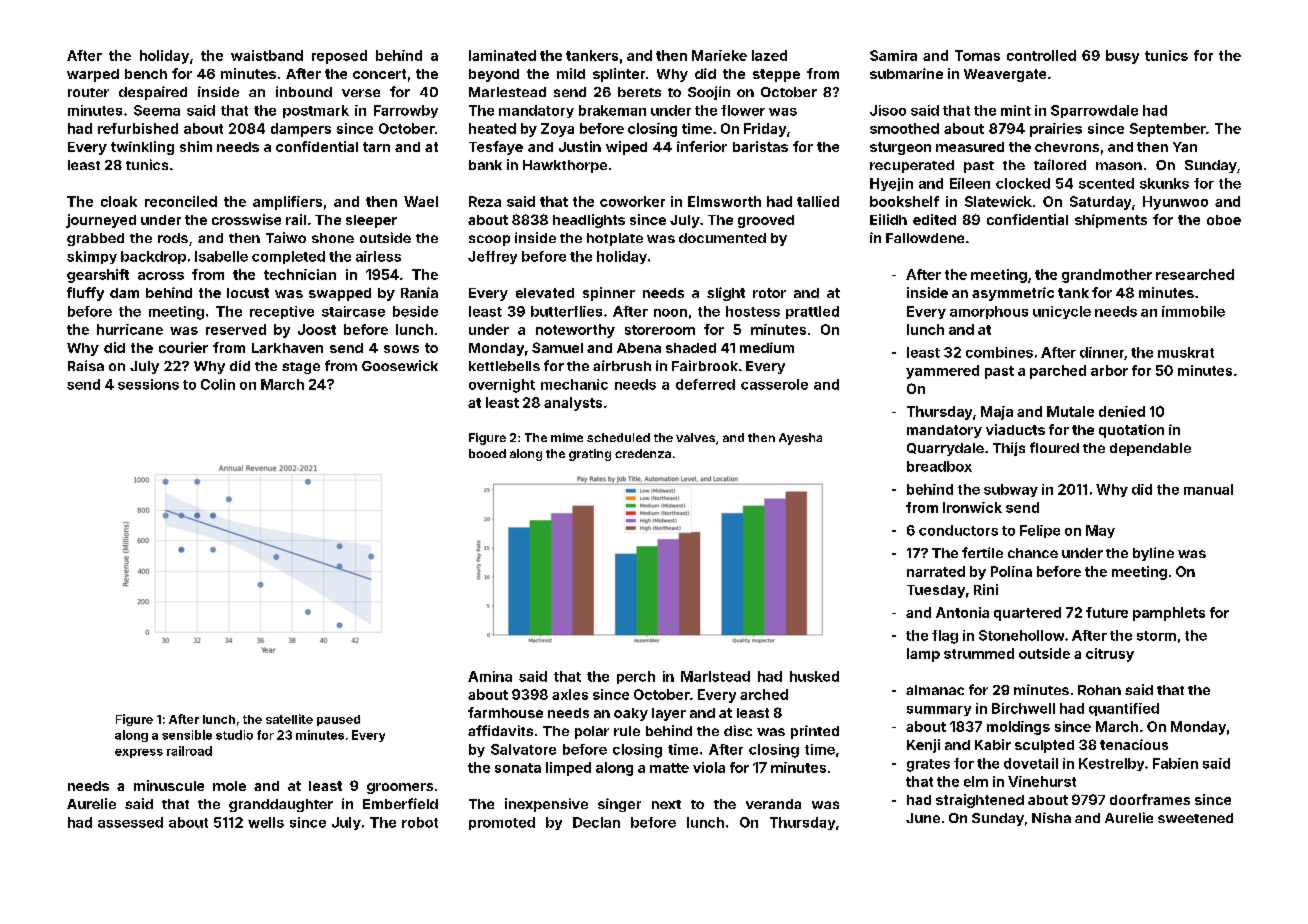  Describe the element at coordinates (518, 768) in the document. I see `sonata` at that location.
